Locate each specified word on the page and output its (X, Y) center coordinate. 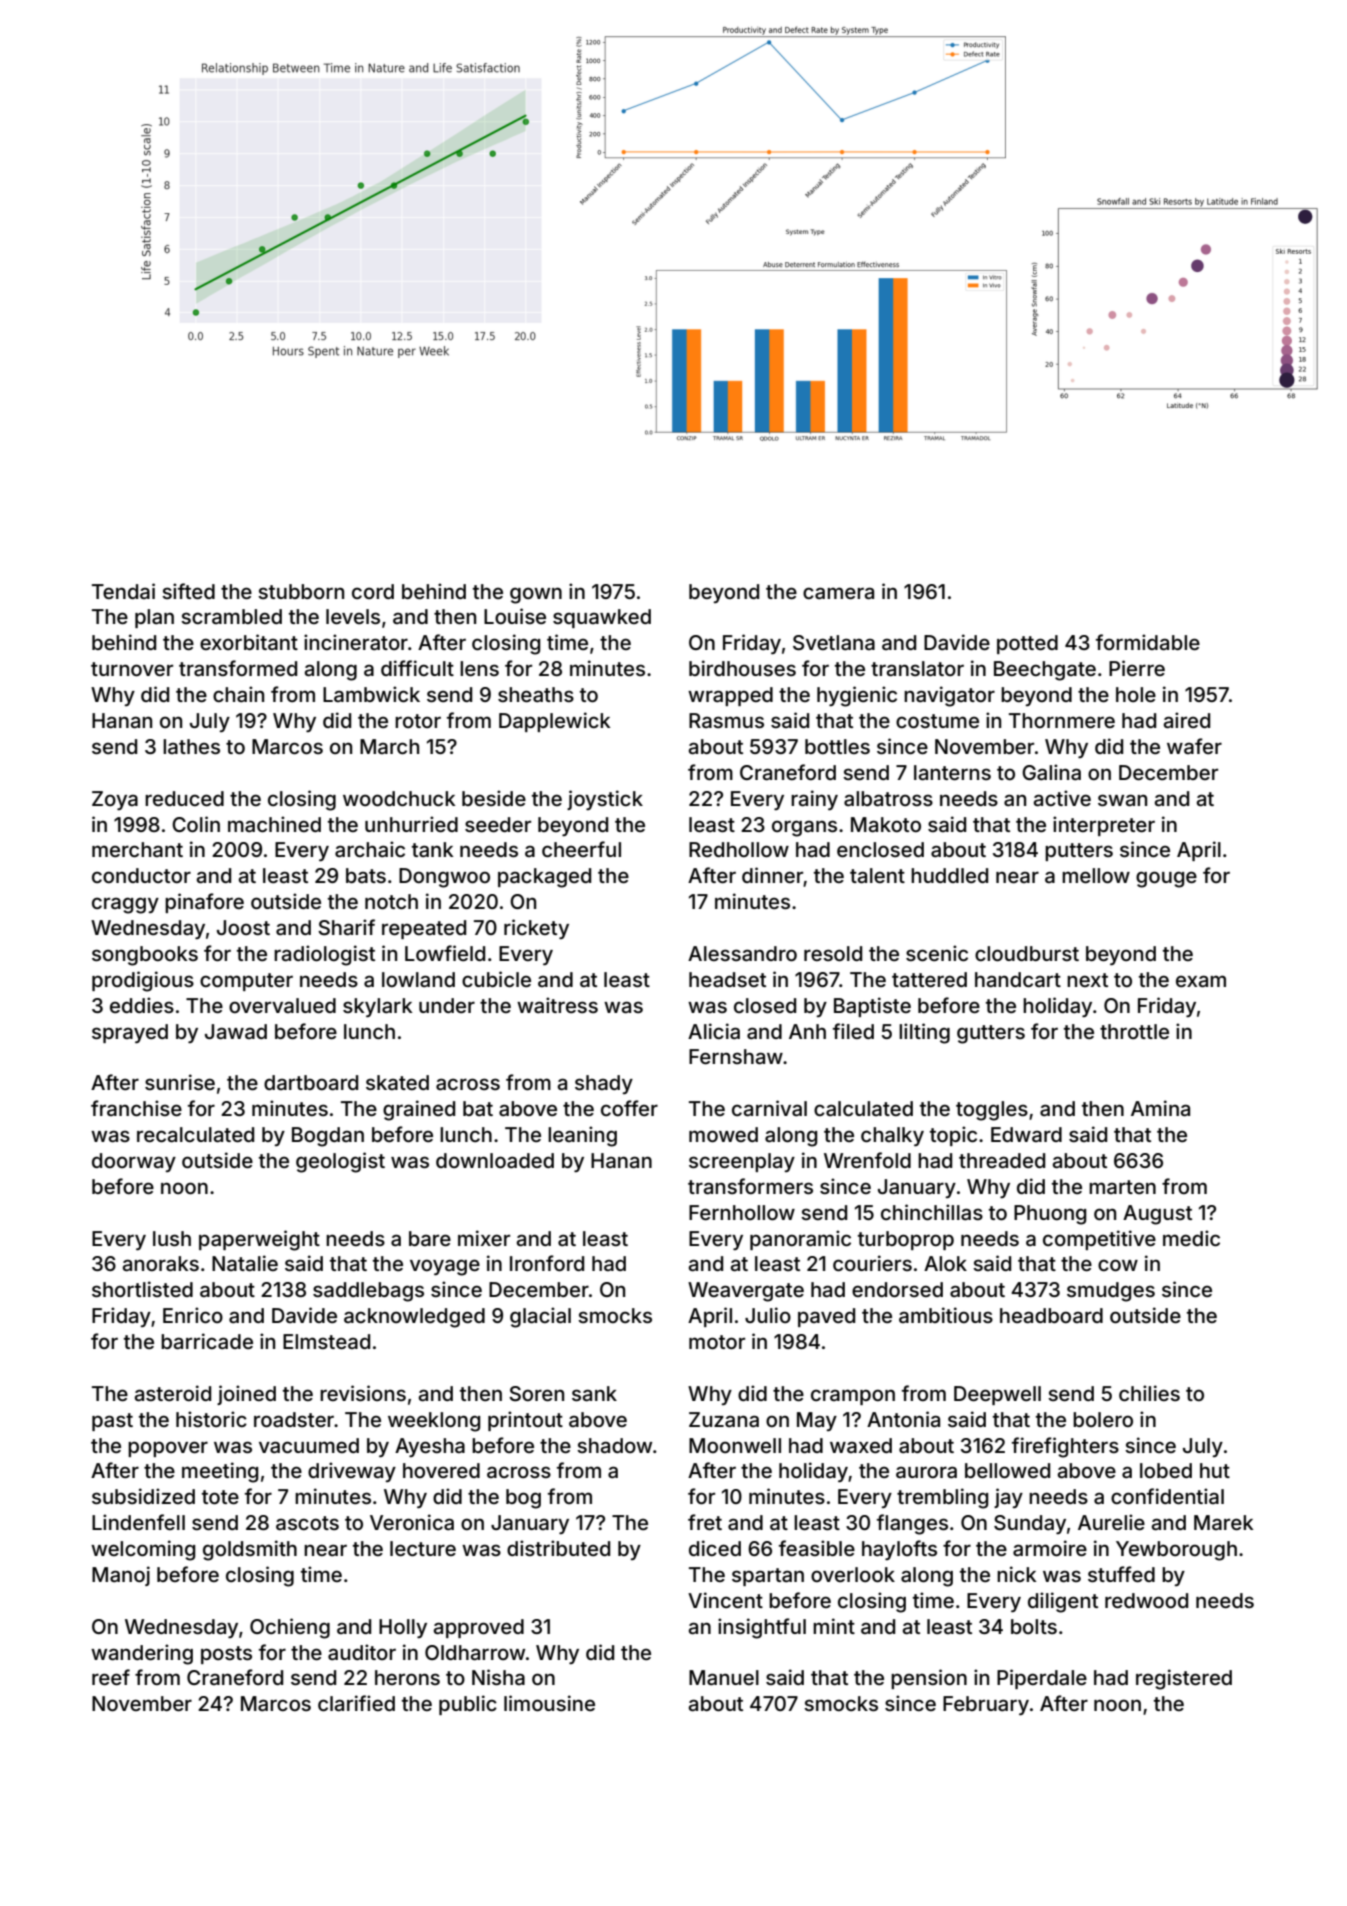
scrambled (231, 616)
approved (479, 1628)
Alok (945, 1263)
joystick (605, 800)
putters (1079, 852)
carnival (769, 1108)
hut (1215, 1470)
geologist (340, 1162)
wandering (142, 1654)
